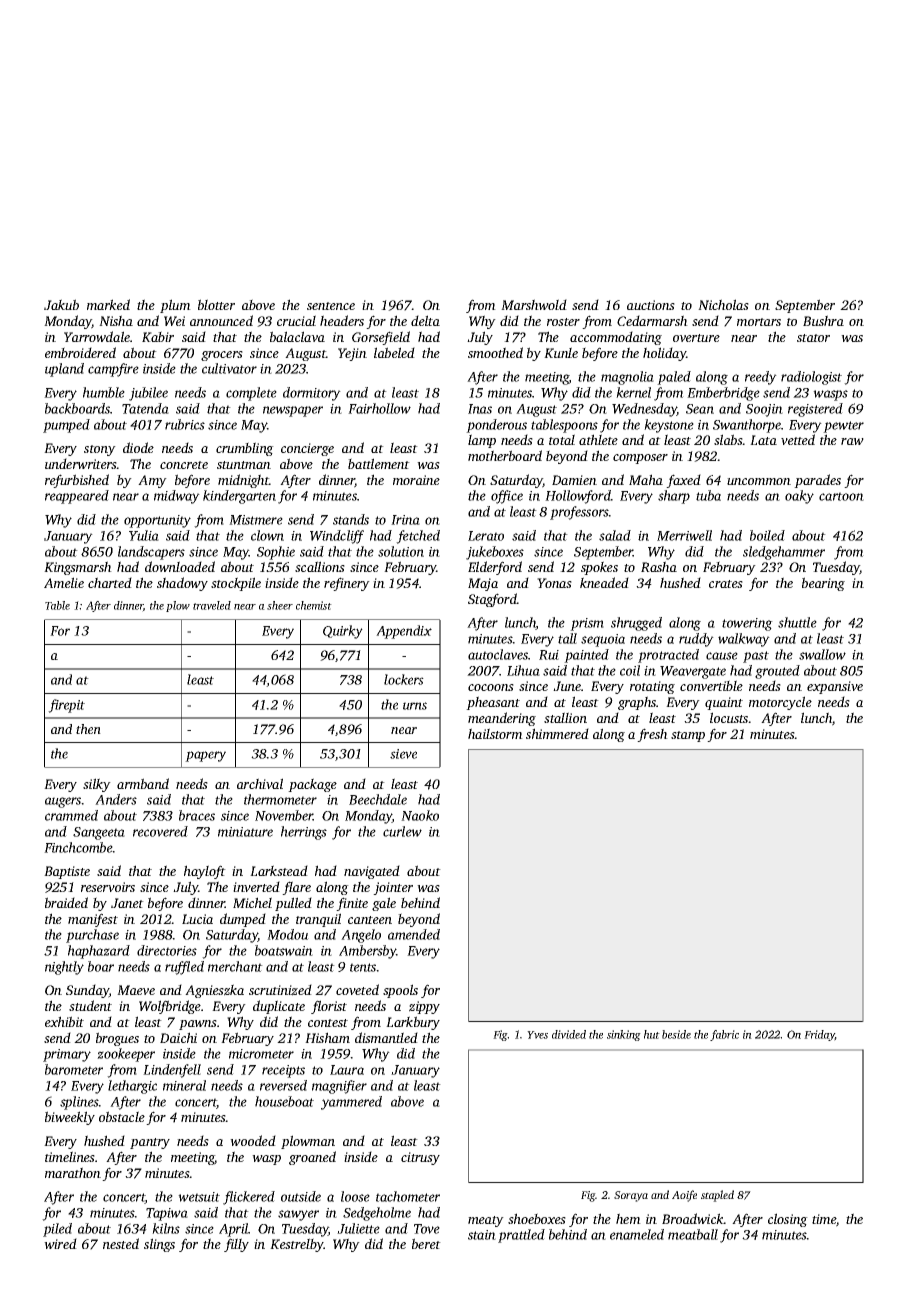  Describe the element at coordinates (537, 1035) in the image. I see `Yves` at that location.
